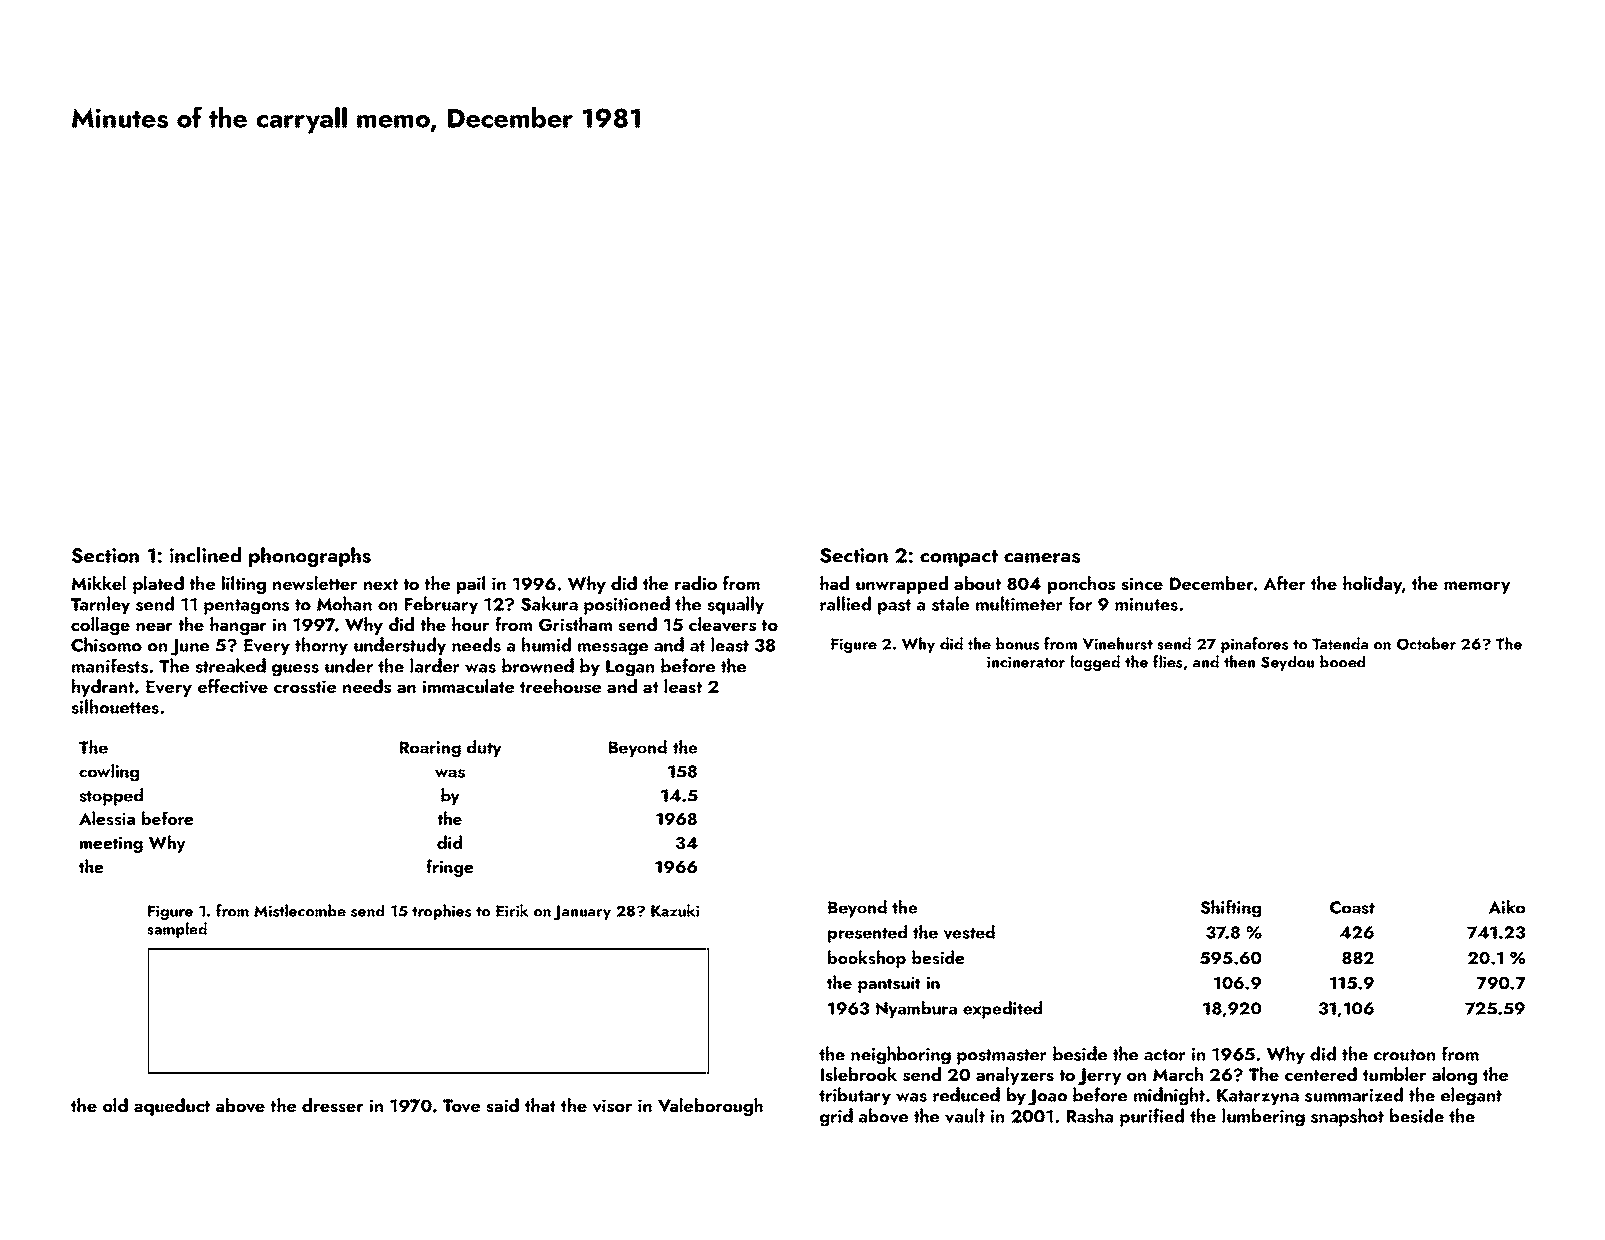 Image resolution: width=1605 pixels, height=1240 pixels. What do you see at coordinates (1347, 1117) in the screenshot?
I see `snapshot` at bounding box center [1347, 1117].
